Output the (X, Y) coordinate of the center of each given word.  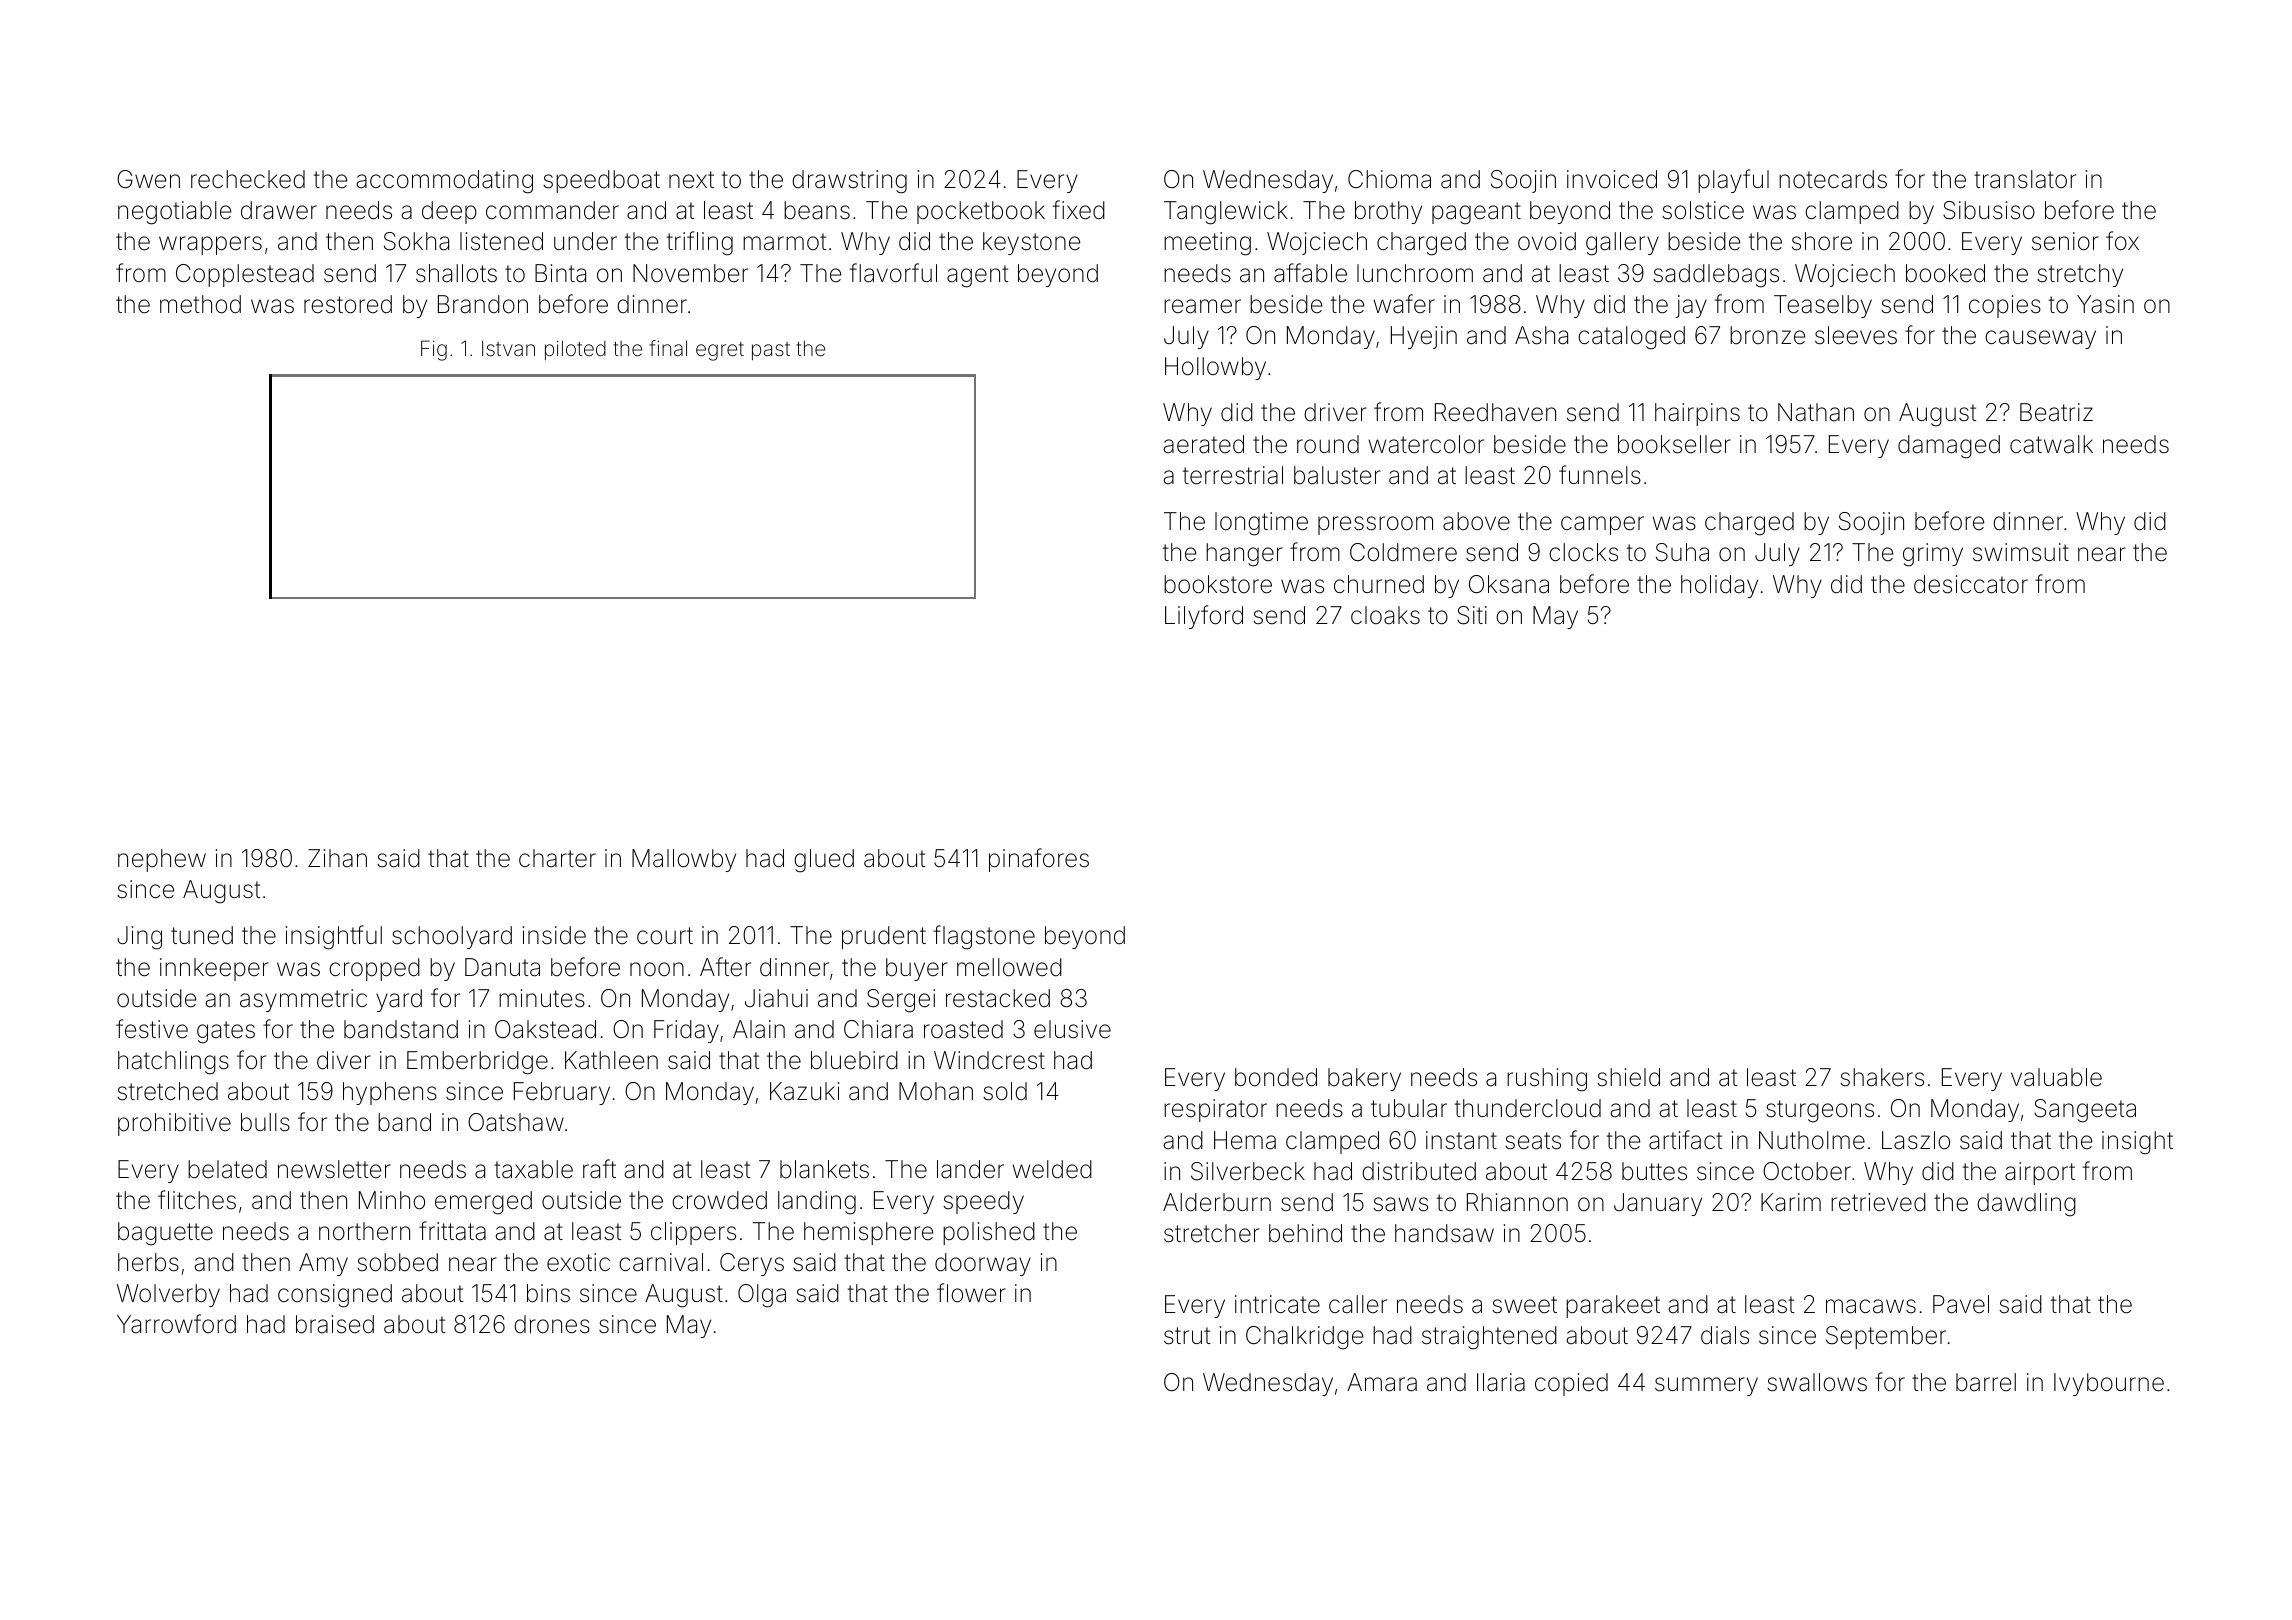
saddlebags (1716, 276)
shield (1628, 1077)
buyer (917, 969)
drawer (279, 210)
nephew (162, 860)
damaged (1949, 447)
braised (335, 1324)
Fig (434, 350)
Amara (1382, 1382)
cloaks (1385, 615)
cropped (374, 969)
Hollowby (1215, 368)
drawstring (849, 182)
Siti (1472, 615)
